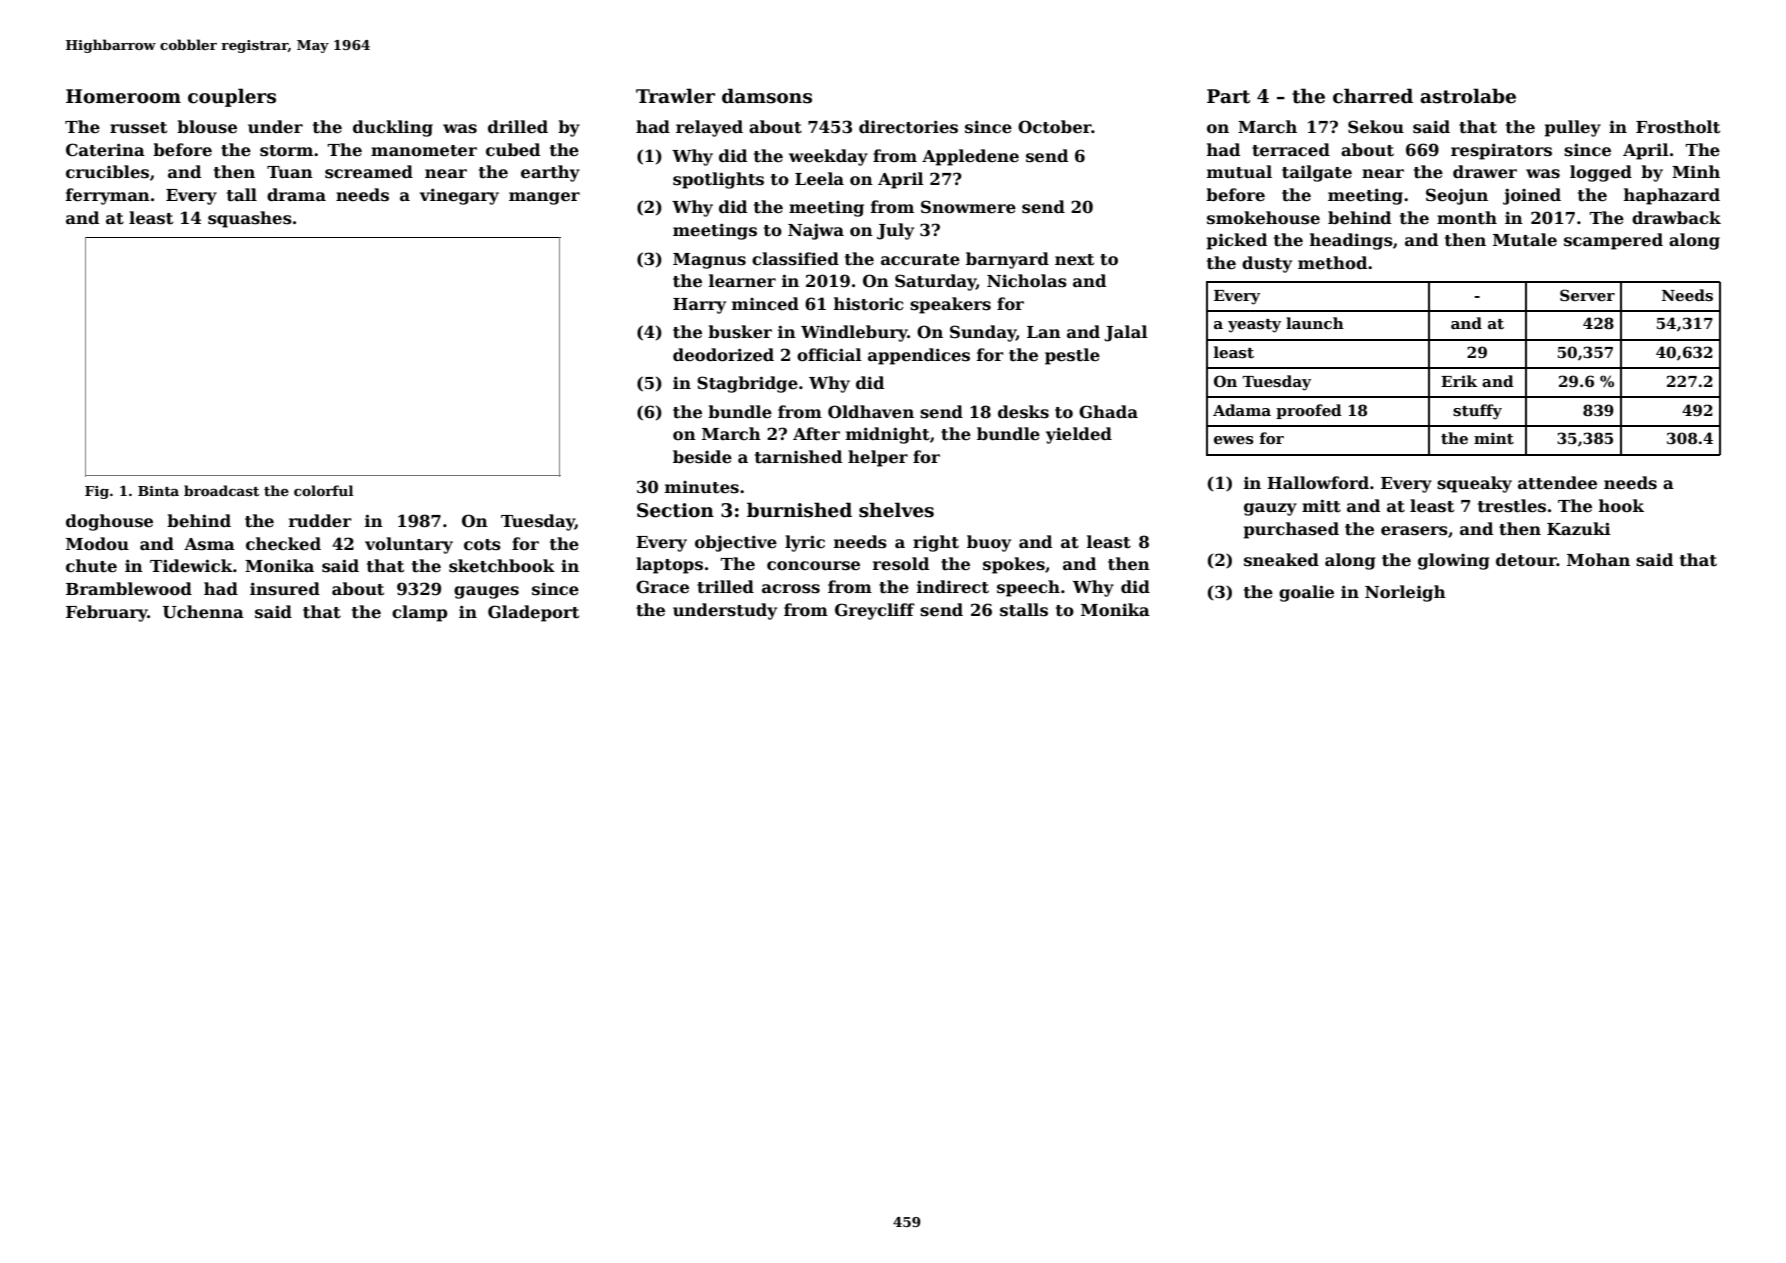  Describe the element at coordinates (1023, 412) in the screenshot. I see `desks` at that location.
